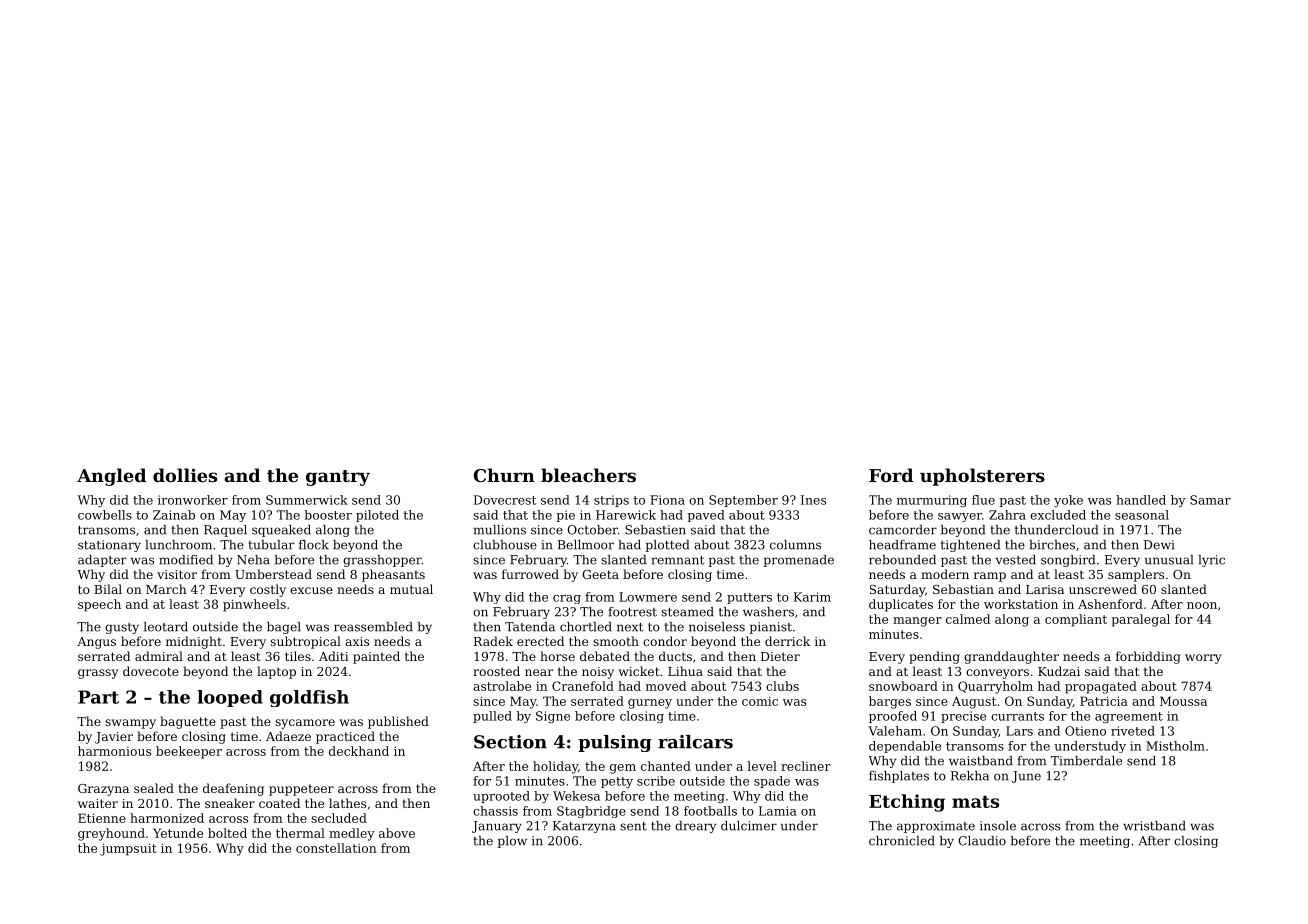 The width and height of the document is (1308, 924). Describe the element at coordinates (600, 574) in the document. I see `Geeta` at that location.
